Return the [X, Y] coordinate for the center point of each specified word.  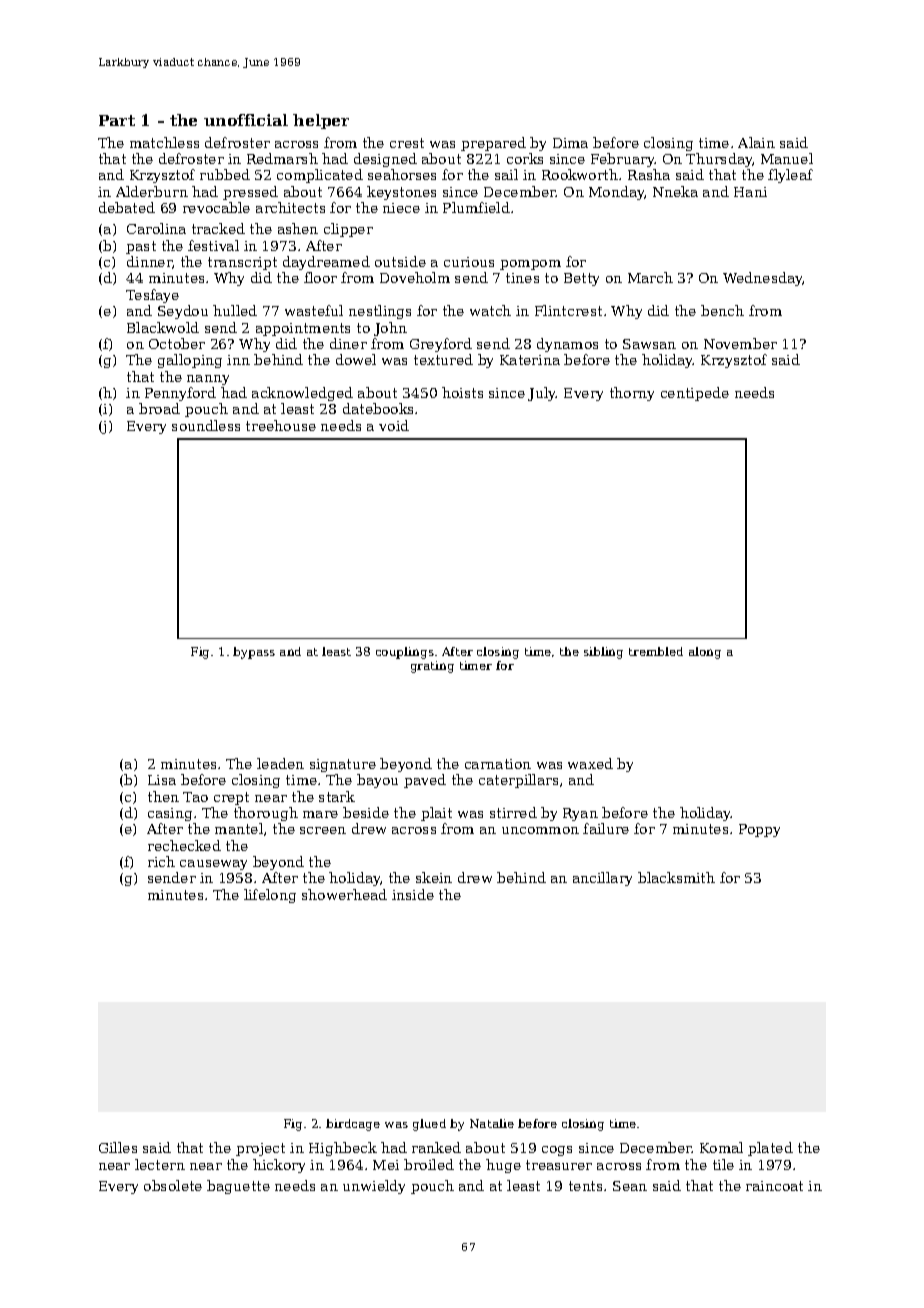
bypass [254, 653]
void [394, 425]
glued [429, 1125]
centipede [695, 394]
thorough [266, 814]
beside [366, 812]
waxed [590, 763]
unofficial [246, 120]
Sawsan [649, 344]
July [542, 394]
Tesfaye [152, 296]
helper [321, 121]
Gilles [118, 1147]
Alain [756, 142]
